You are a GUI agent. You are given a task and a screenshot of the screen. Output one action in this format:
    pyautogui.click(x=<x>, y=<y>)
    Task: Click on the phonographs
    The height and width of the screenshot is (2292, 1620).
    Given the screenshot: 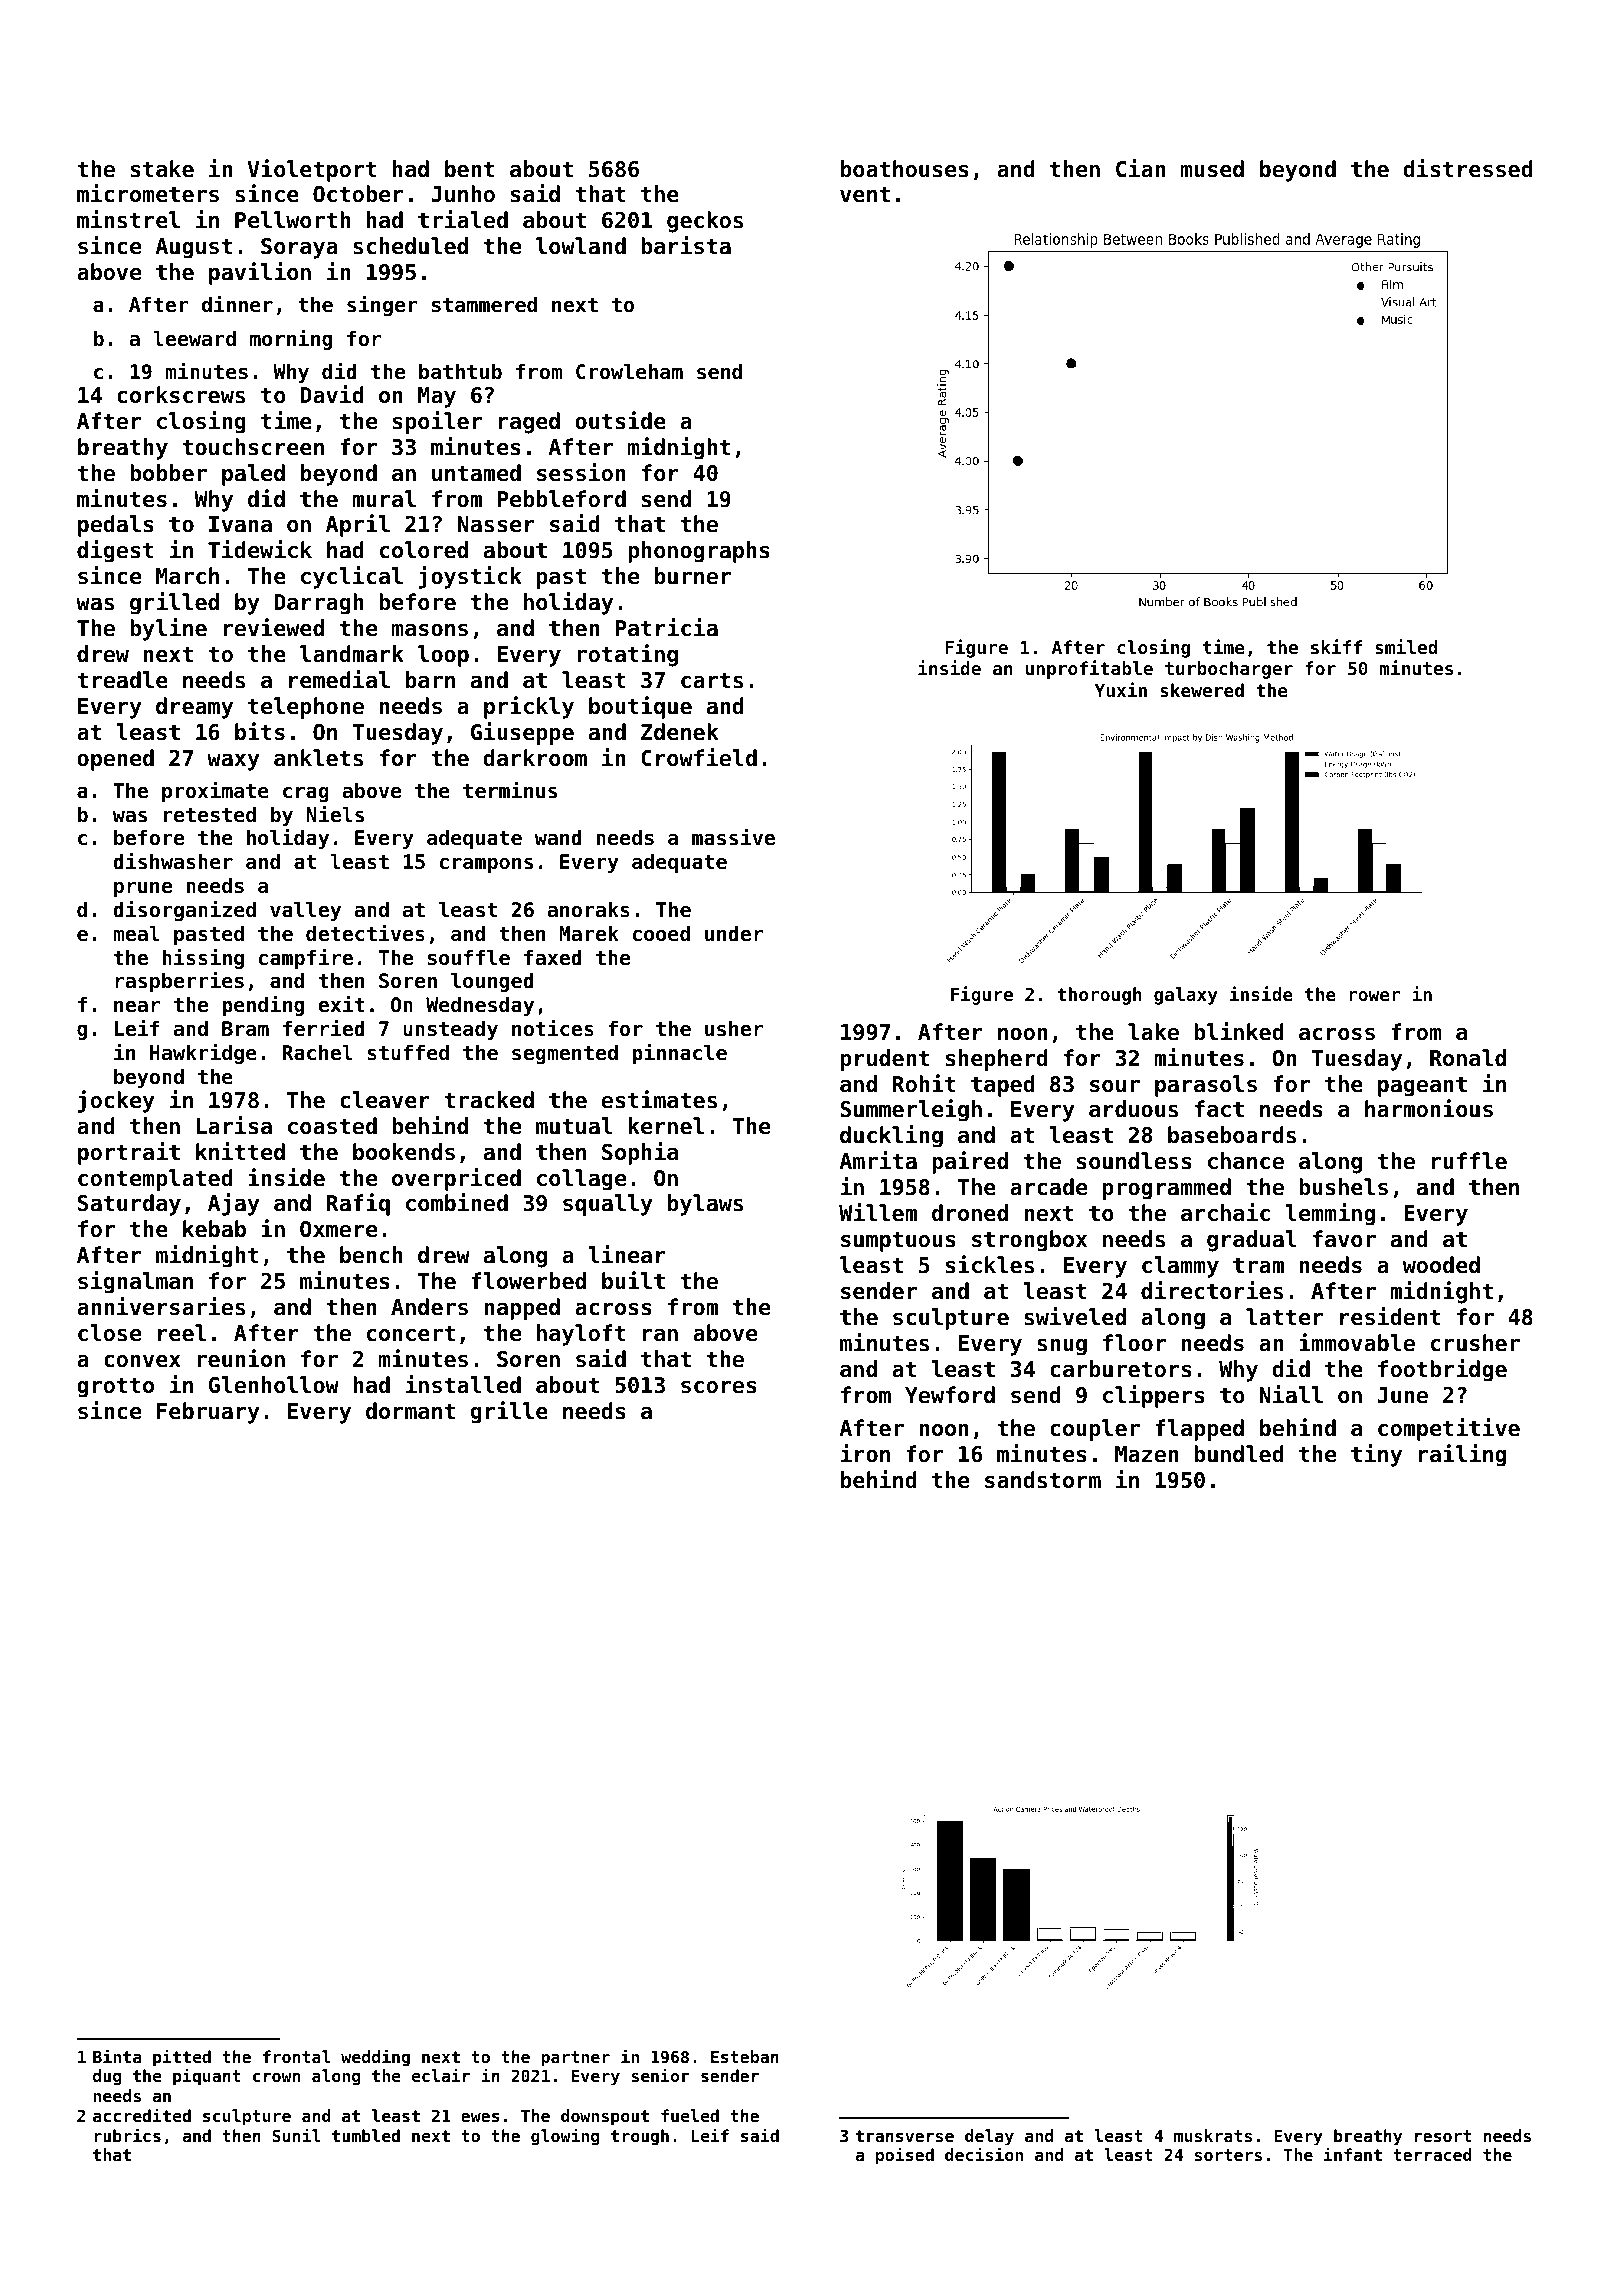 What is the action you would take?
    pyautogui.click(x=699, y=552)
